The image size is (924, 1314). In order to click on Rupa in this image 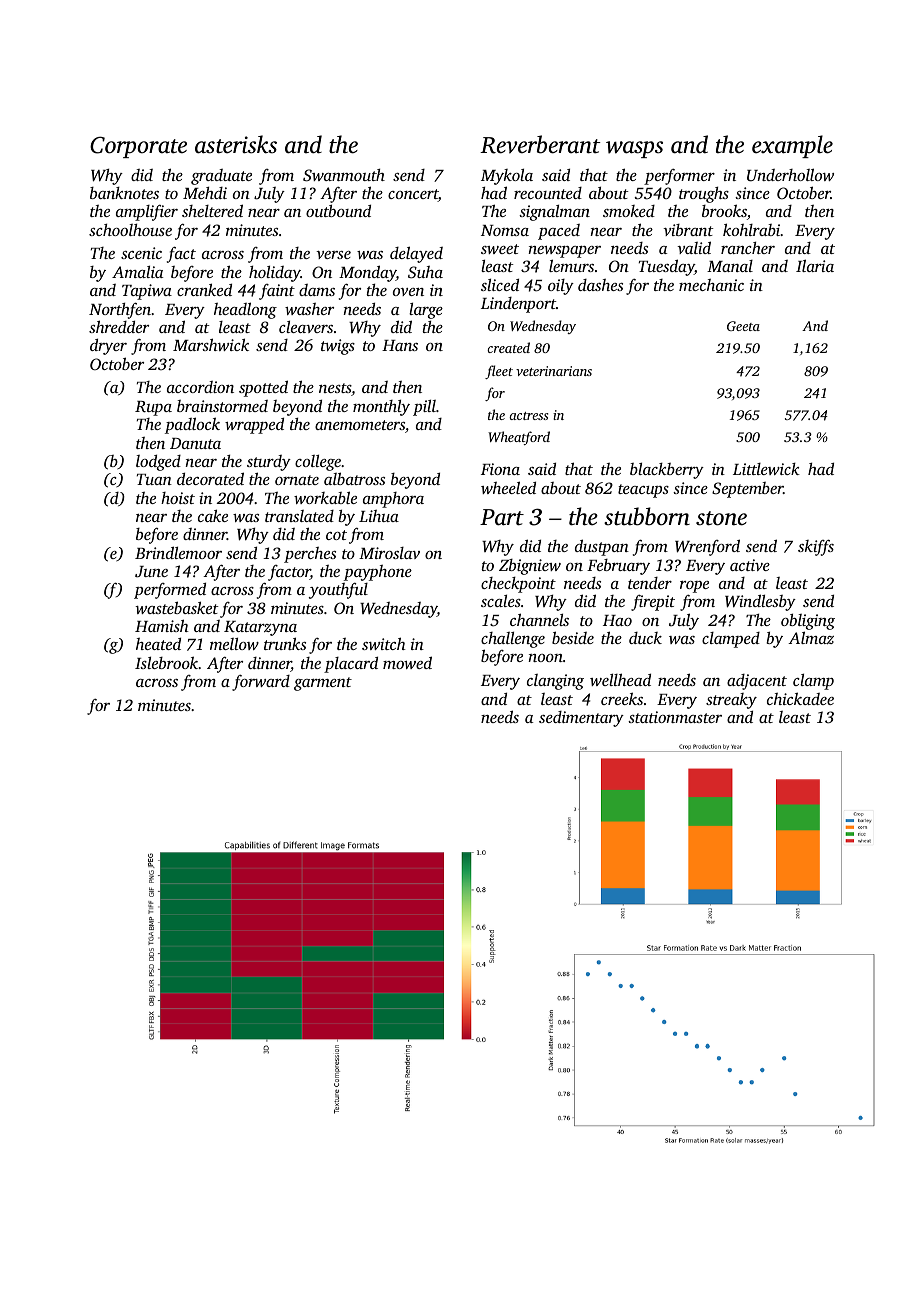, I will do `click(153, 408)`.
